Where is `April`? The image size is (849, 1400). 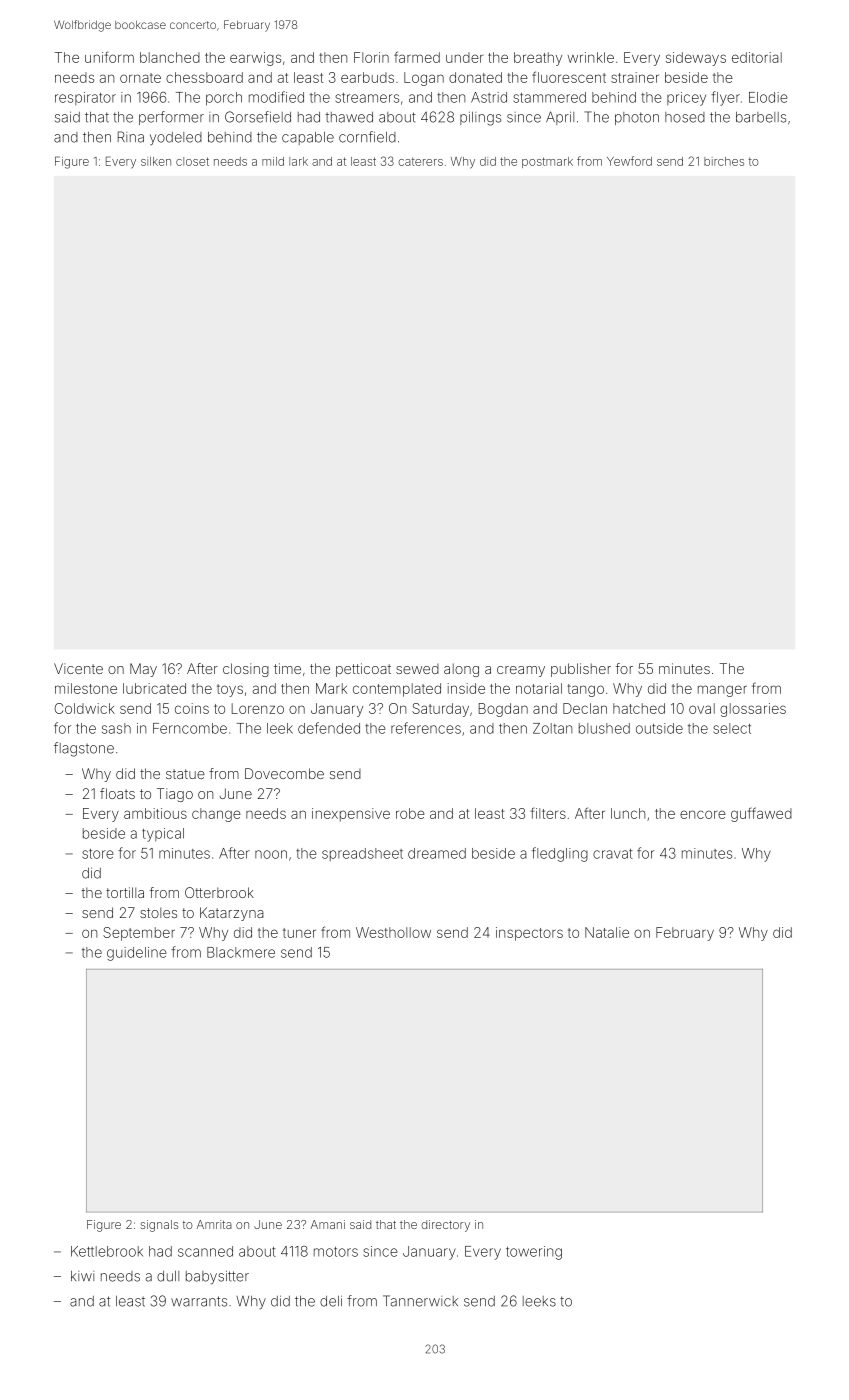
April is located at coordinates (560, 118).
